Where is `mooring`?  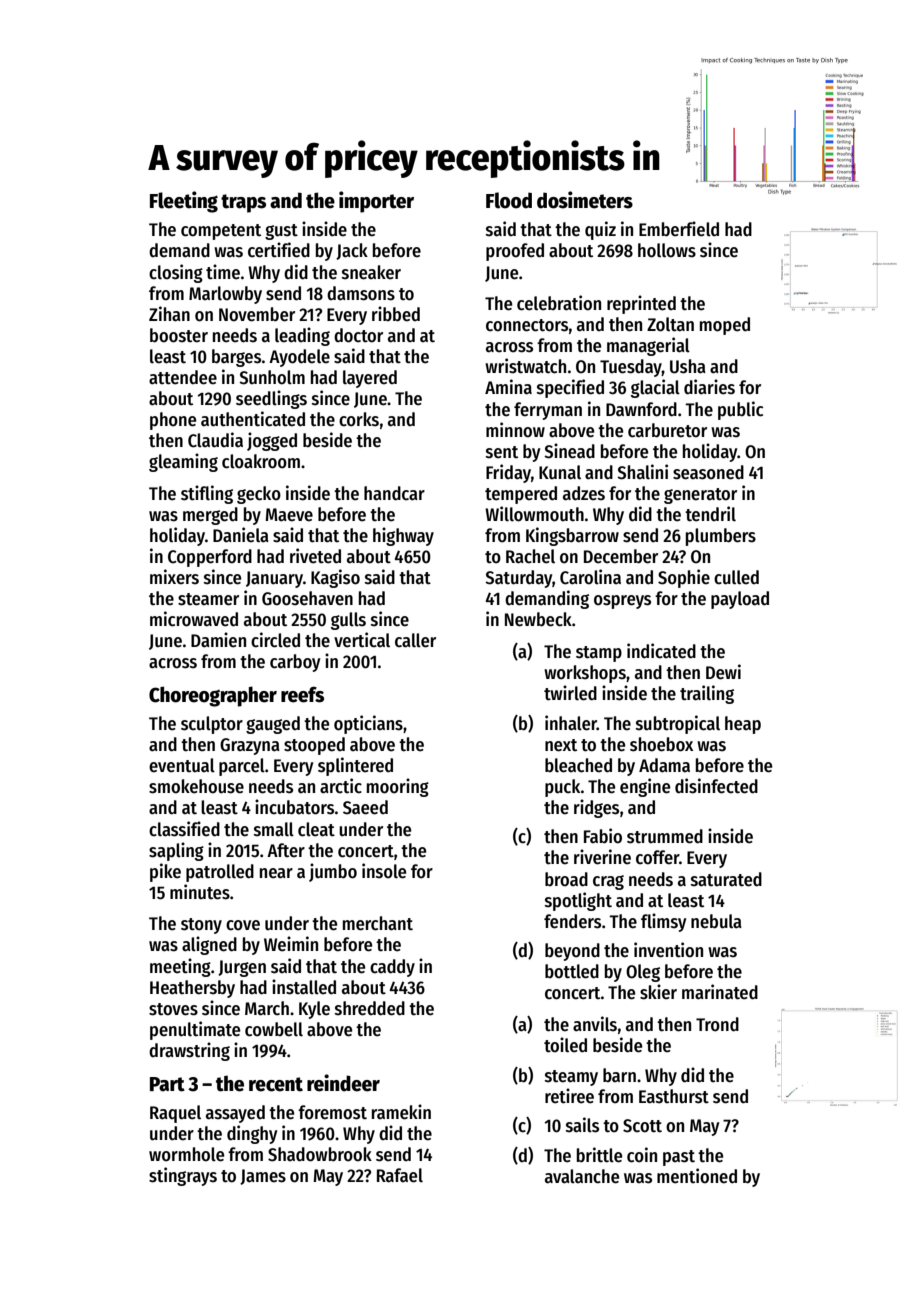
mooring is located at coordinates (398, 787).
